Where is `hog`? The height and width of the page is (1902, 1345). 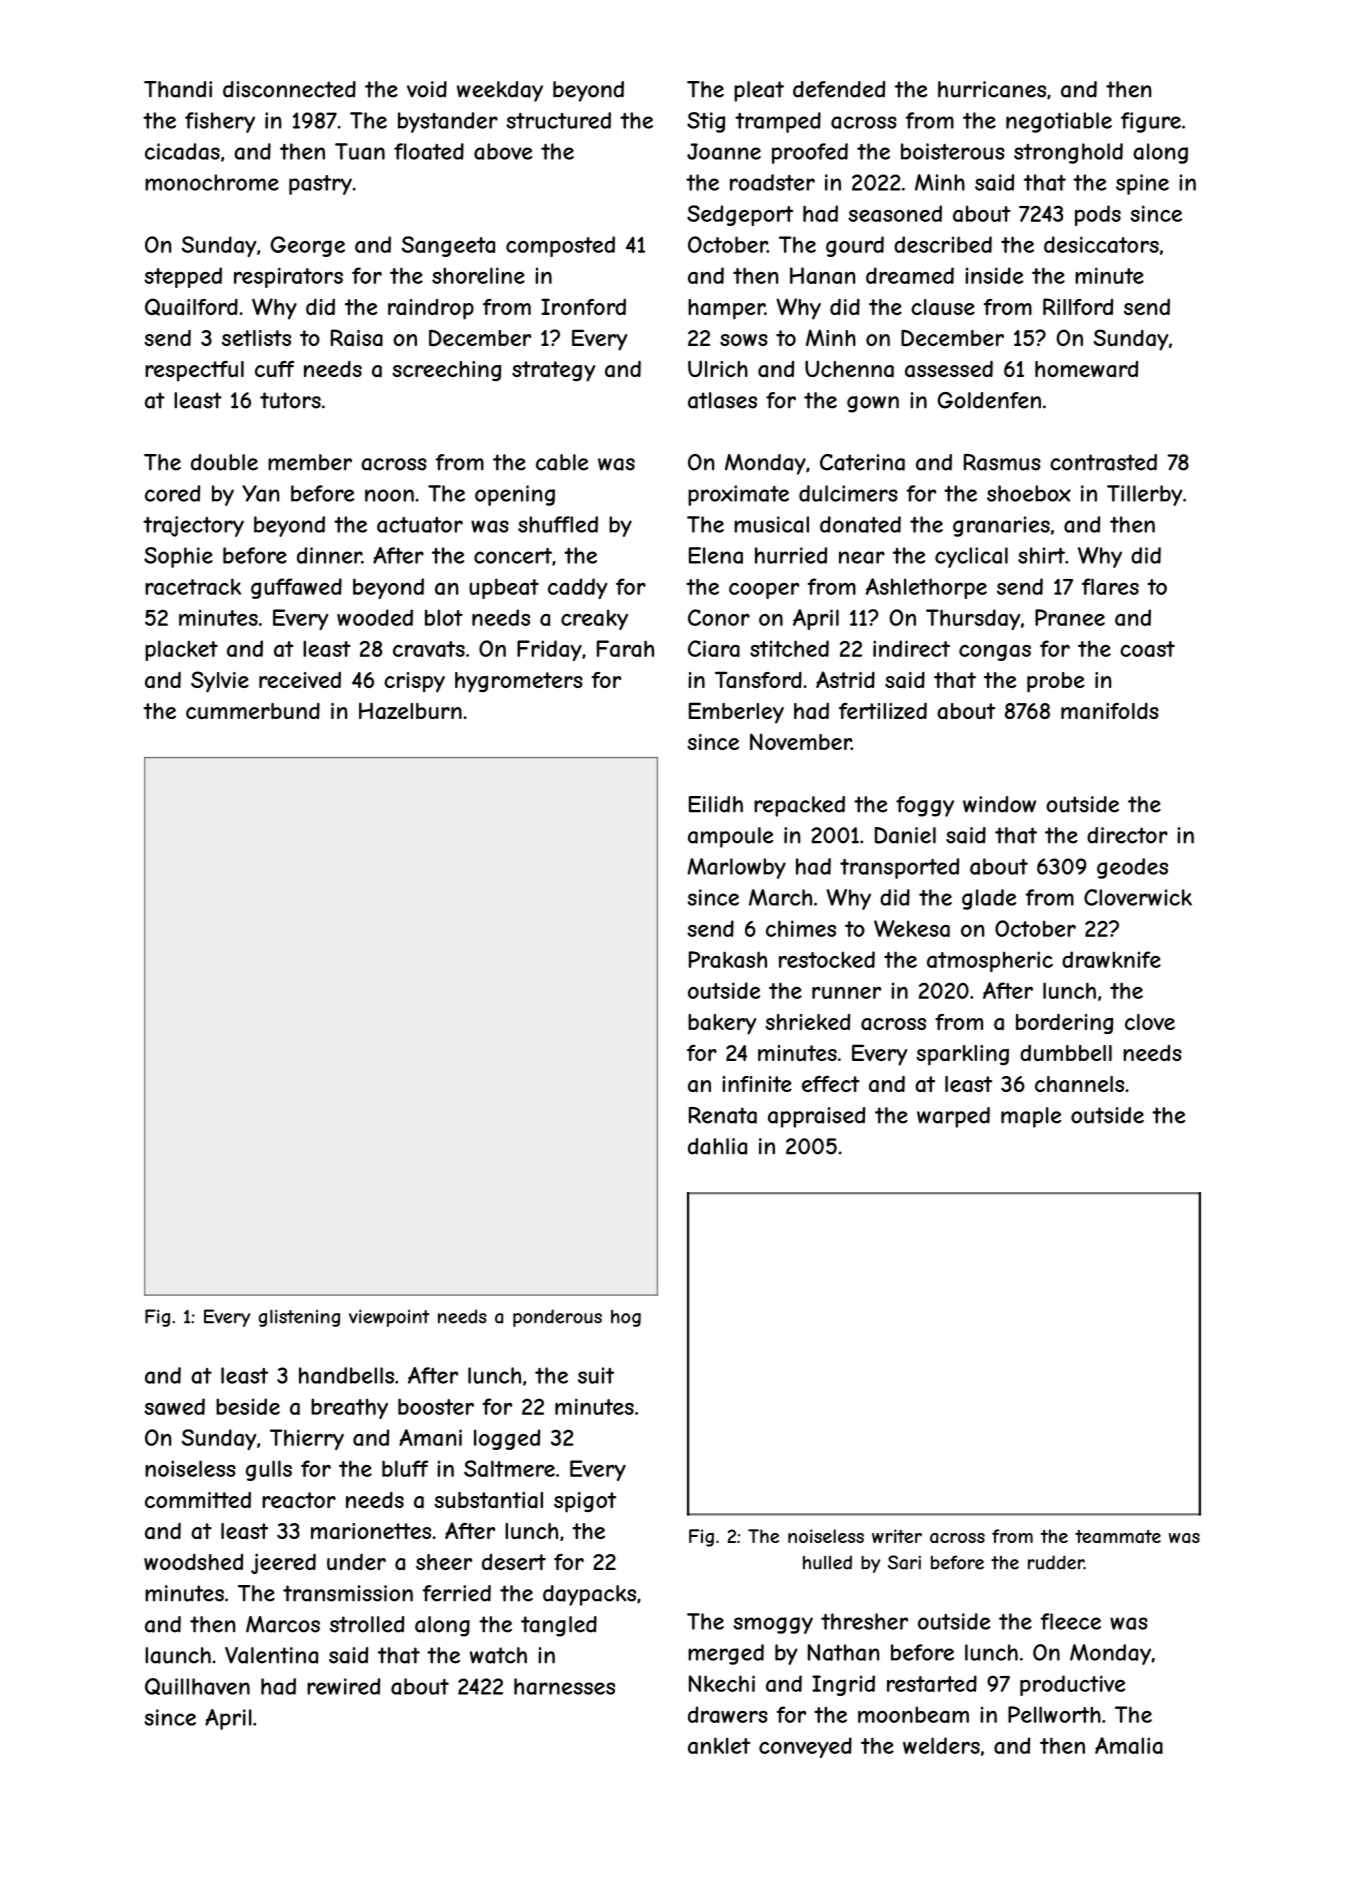 hog is located at coordinates (626, 1318).
